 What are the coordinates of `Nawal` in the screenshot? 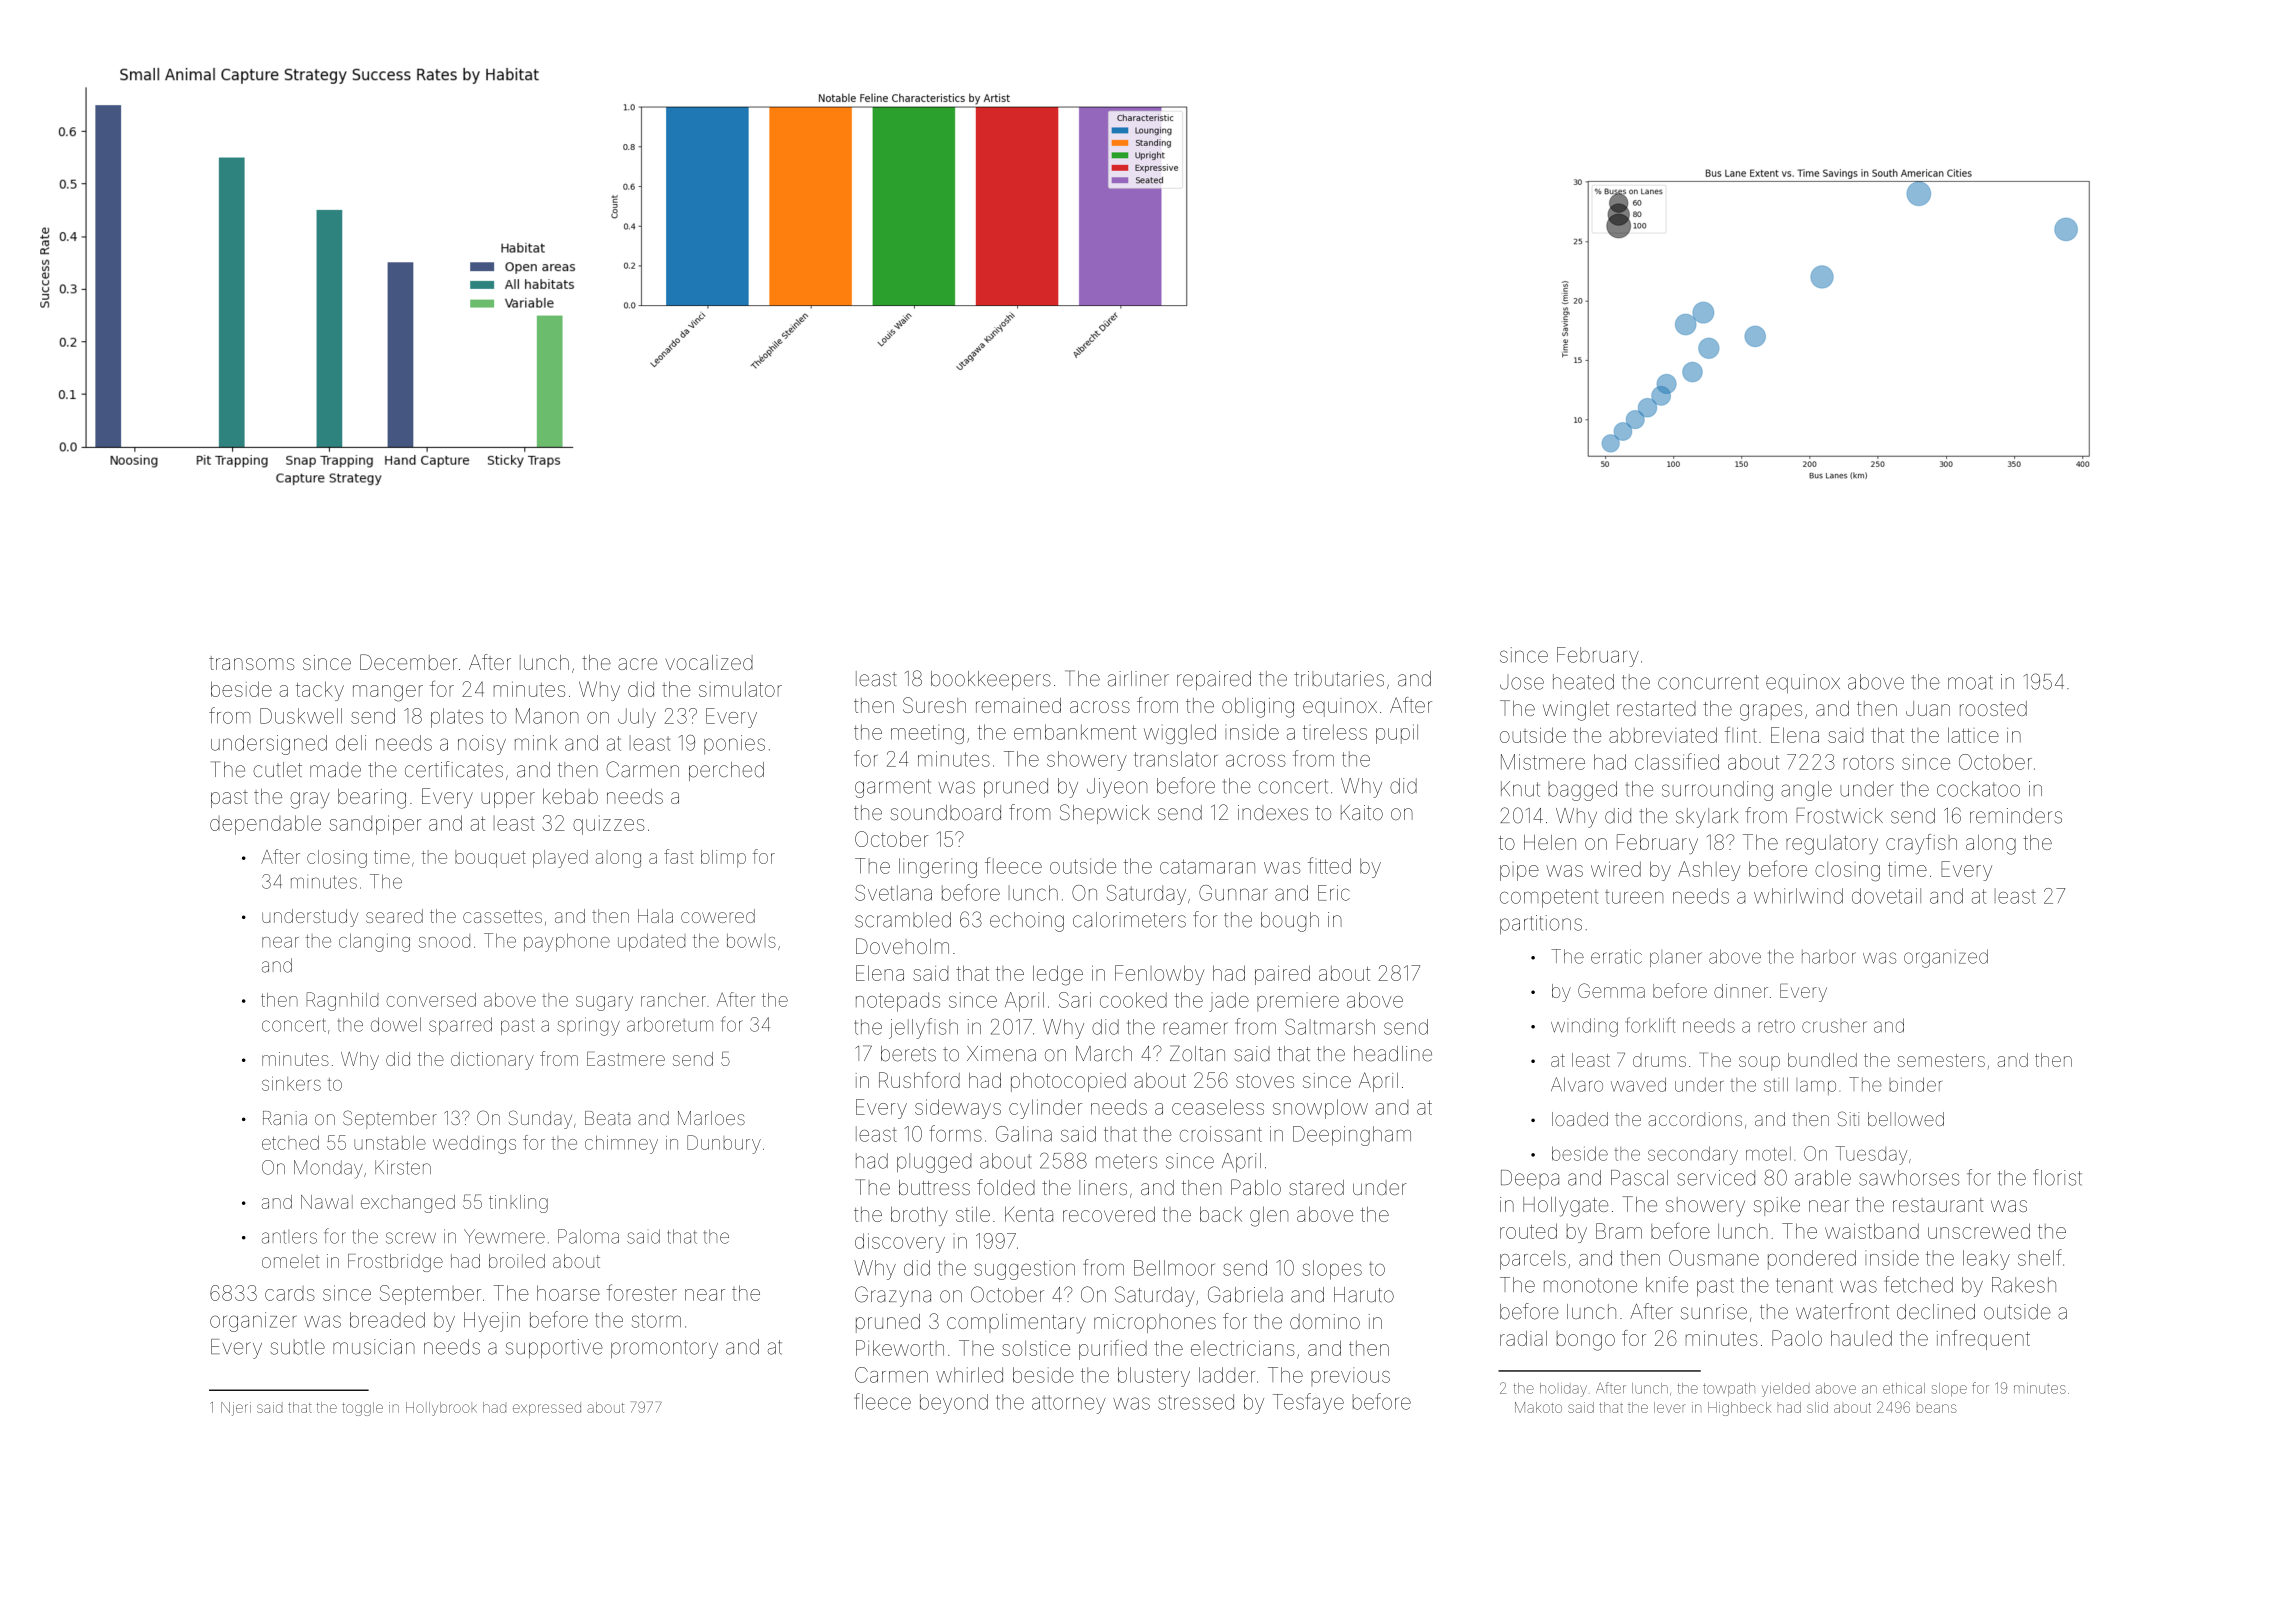 It's located at (327, 1202).
